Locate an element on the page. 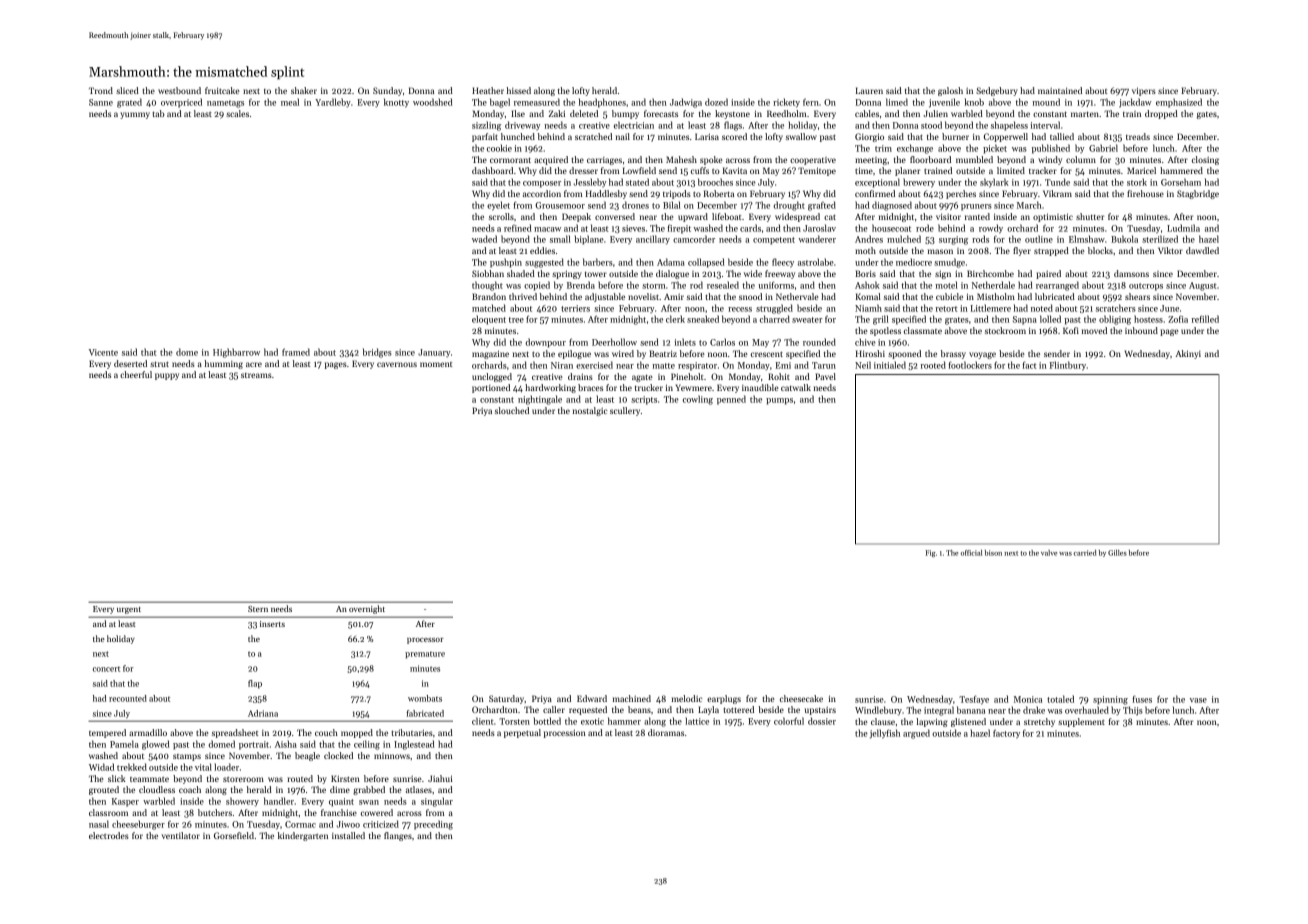 Image resolution: width=1308 pixels, height=924 pixels. minnows is located at coordinates (392, 756).
